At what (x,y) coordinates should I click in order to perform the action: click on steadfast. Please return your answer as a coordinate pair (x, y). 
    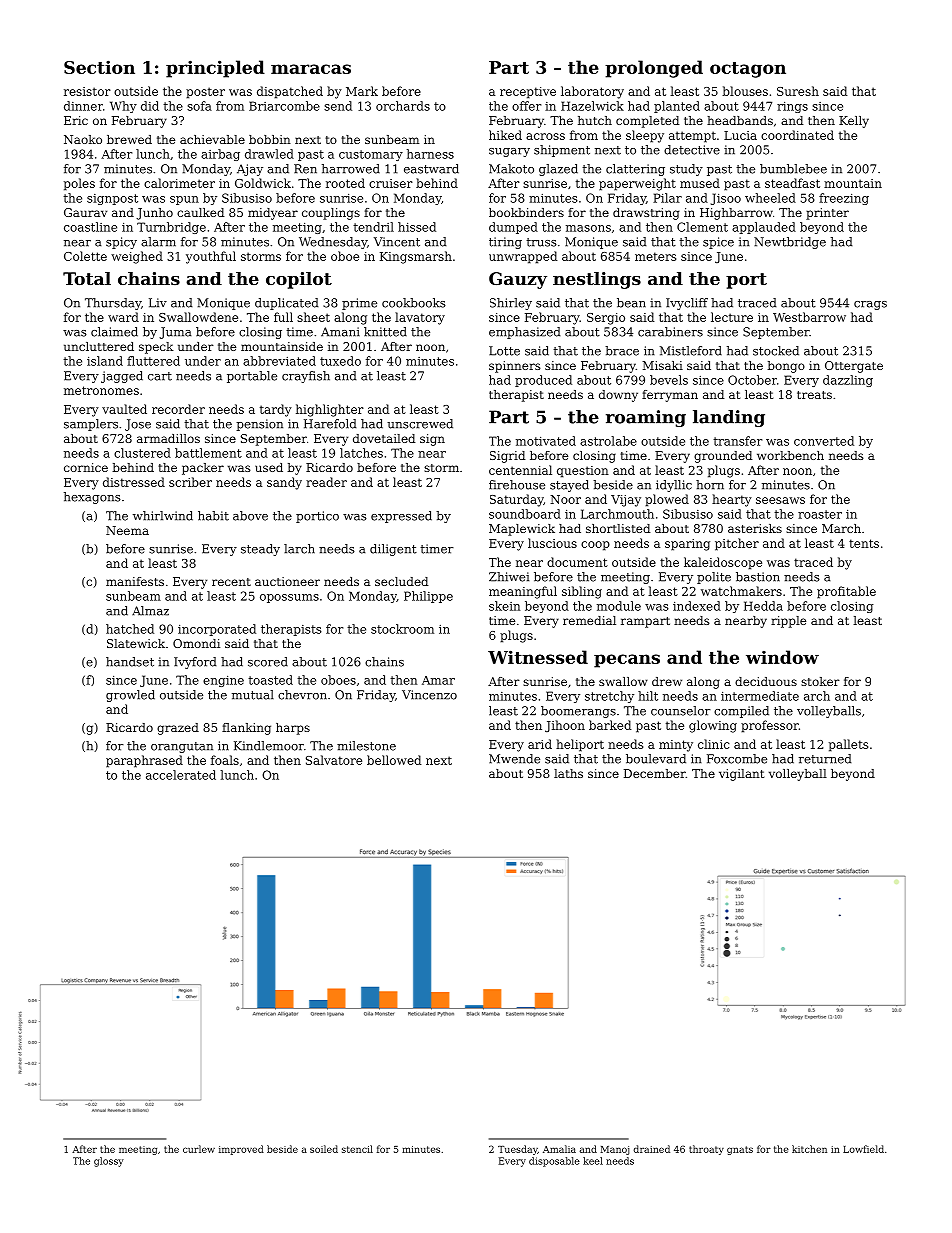
    Looking at the image, I should click on (792, 183).
